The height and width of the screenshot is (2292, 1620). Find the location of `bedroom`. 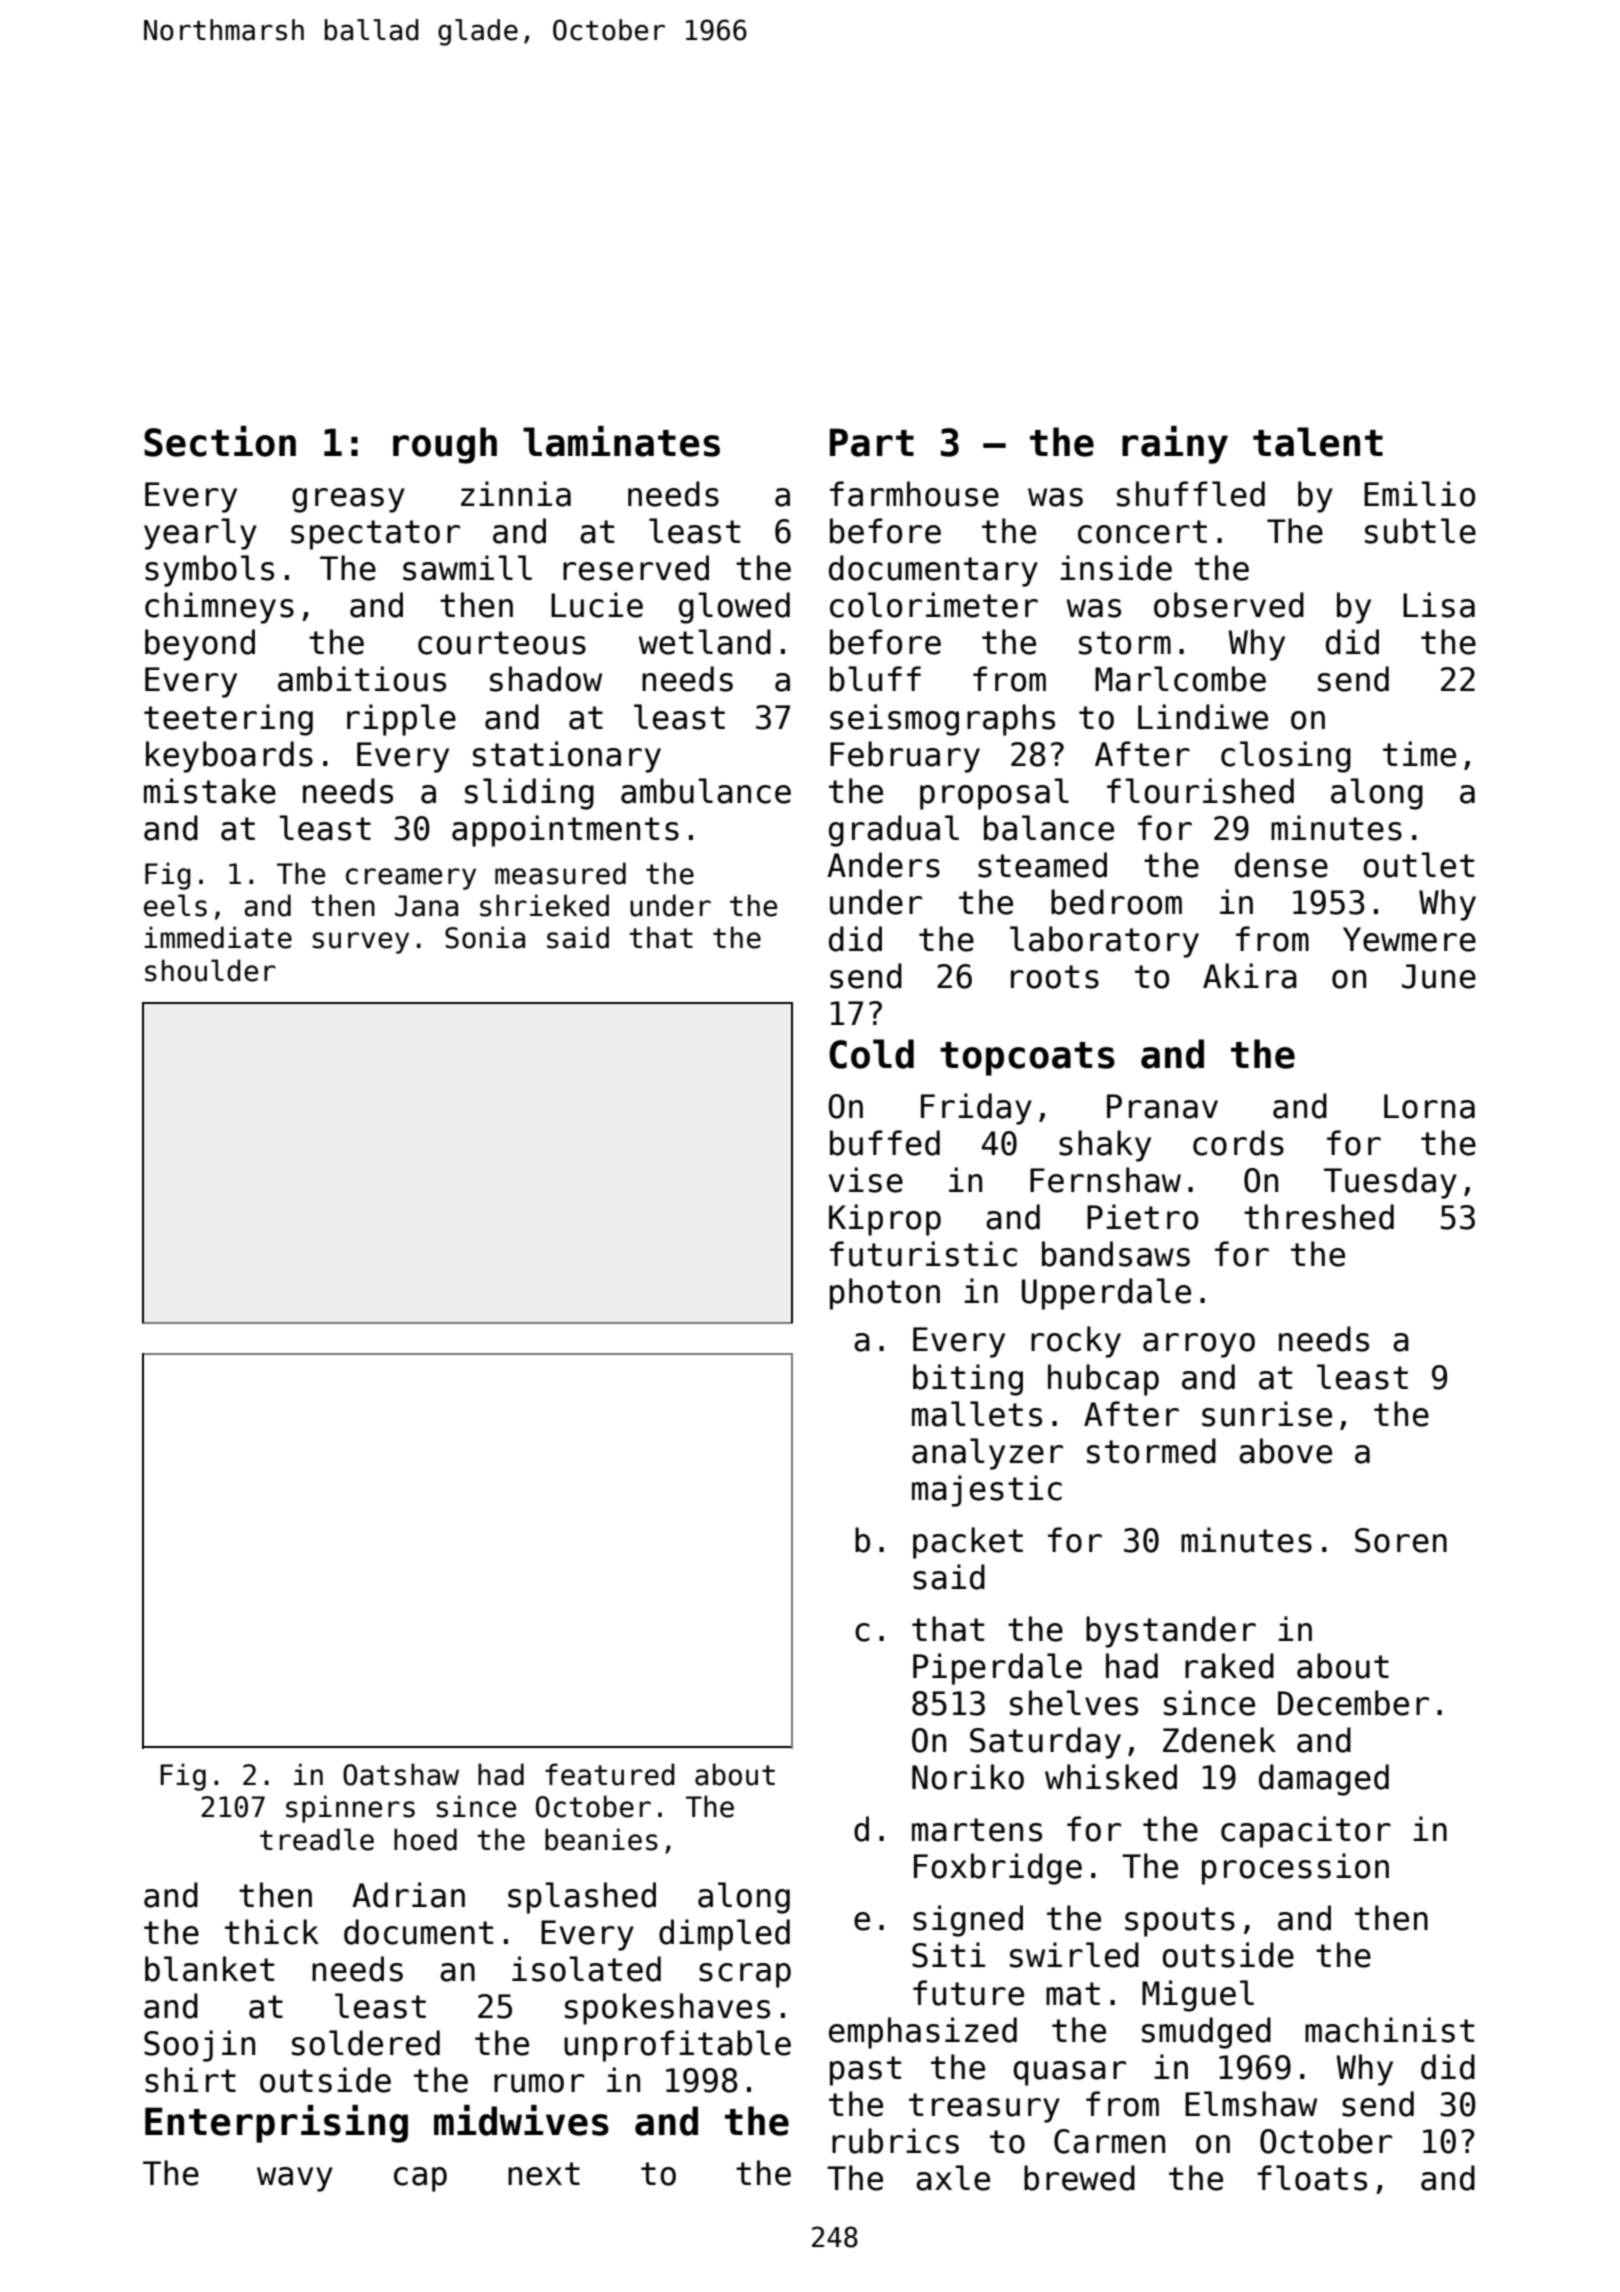

bedroom is located at coordinates (1116, 902).
